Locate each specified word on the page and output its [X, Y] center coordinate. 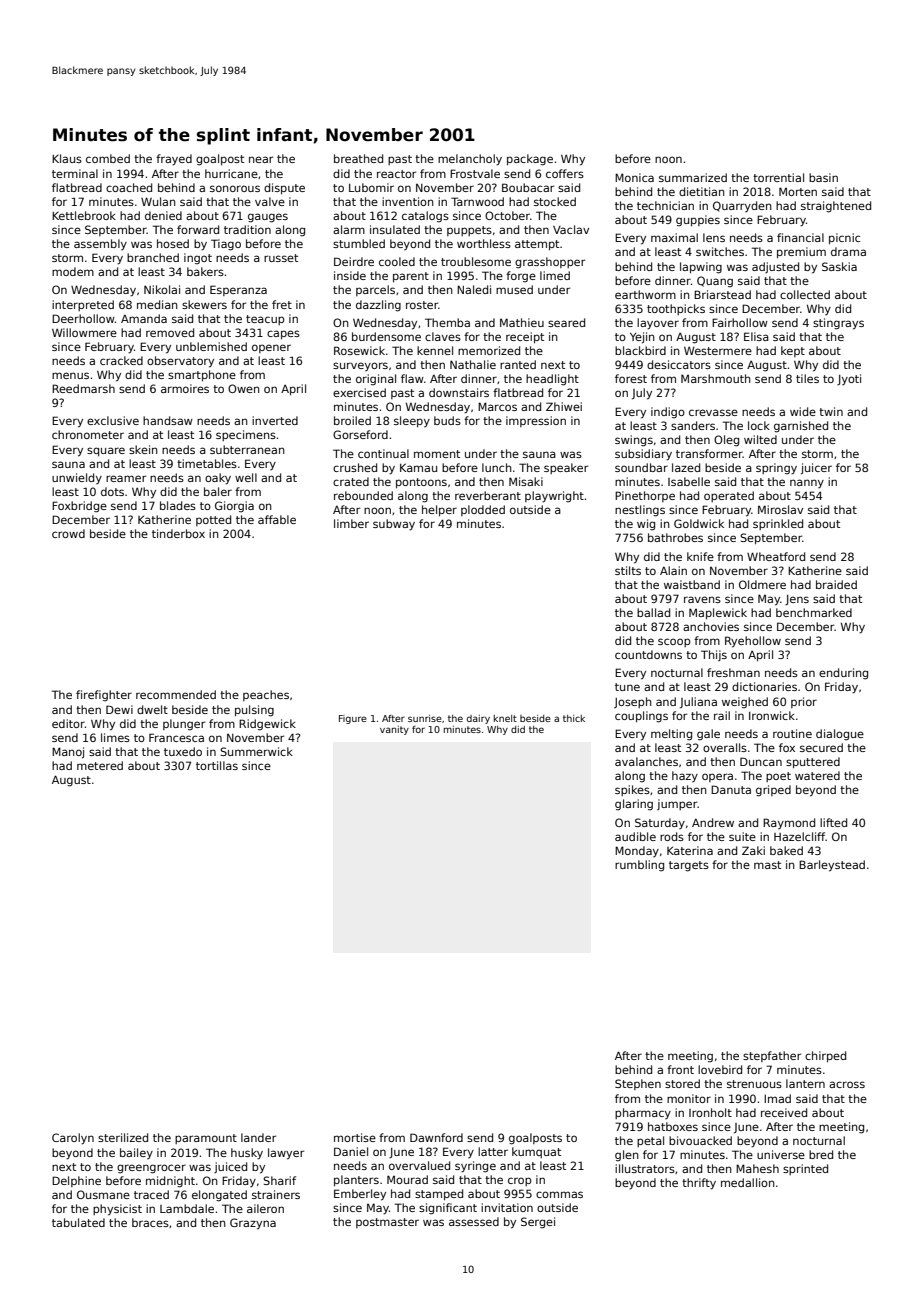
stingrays [838, 324]
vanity [394, 730]
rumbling [639, 866]
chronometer [88, 434]
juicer [816, 468]
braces [150, 1222]
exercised [359, 392]
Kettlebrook [84, 215]
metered [100, 765]
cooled [397, 261]
